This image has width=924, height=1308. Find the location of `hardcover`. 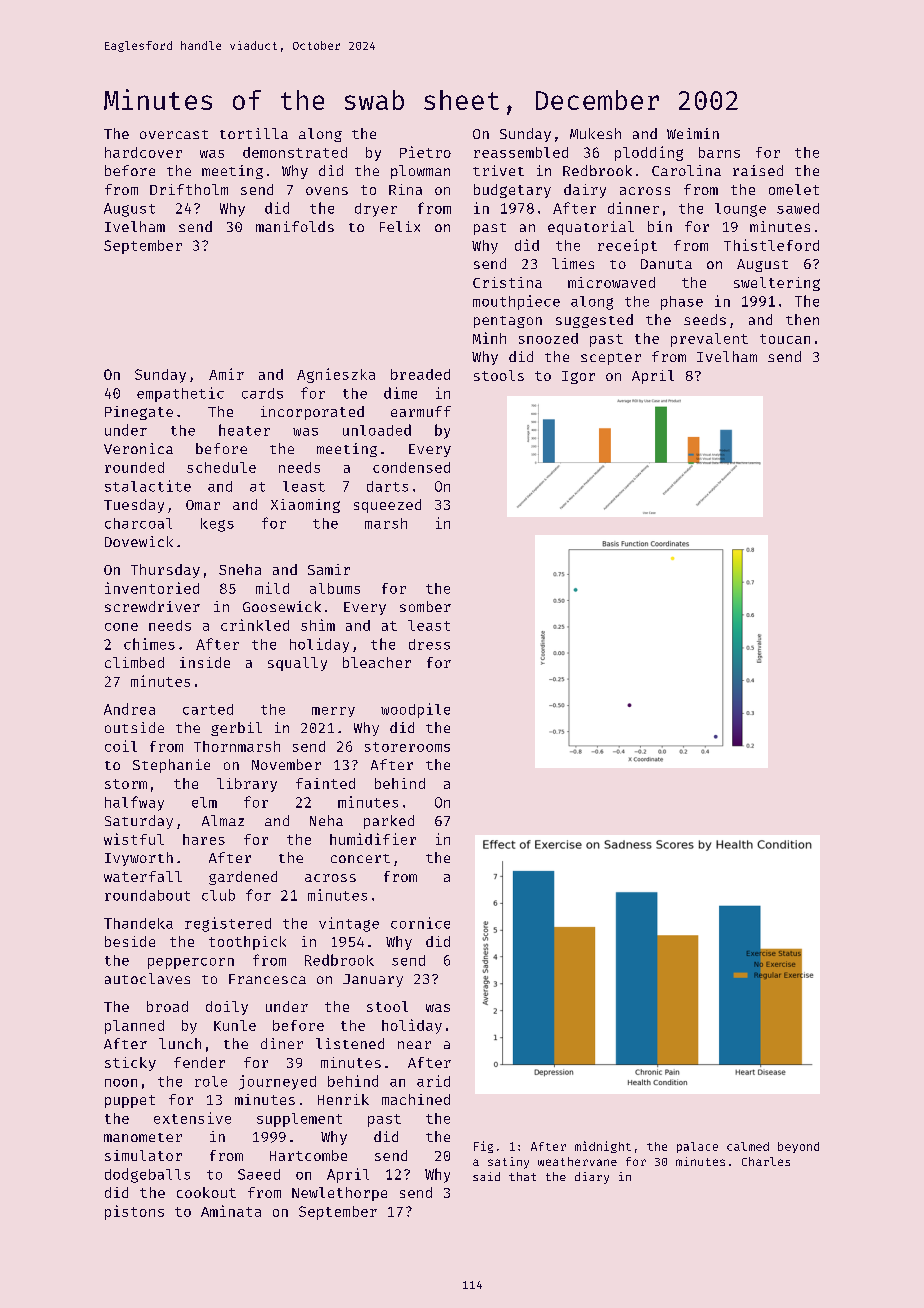

hardcover is located at coordinates (143, 152).
